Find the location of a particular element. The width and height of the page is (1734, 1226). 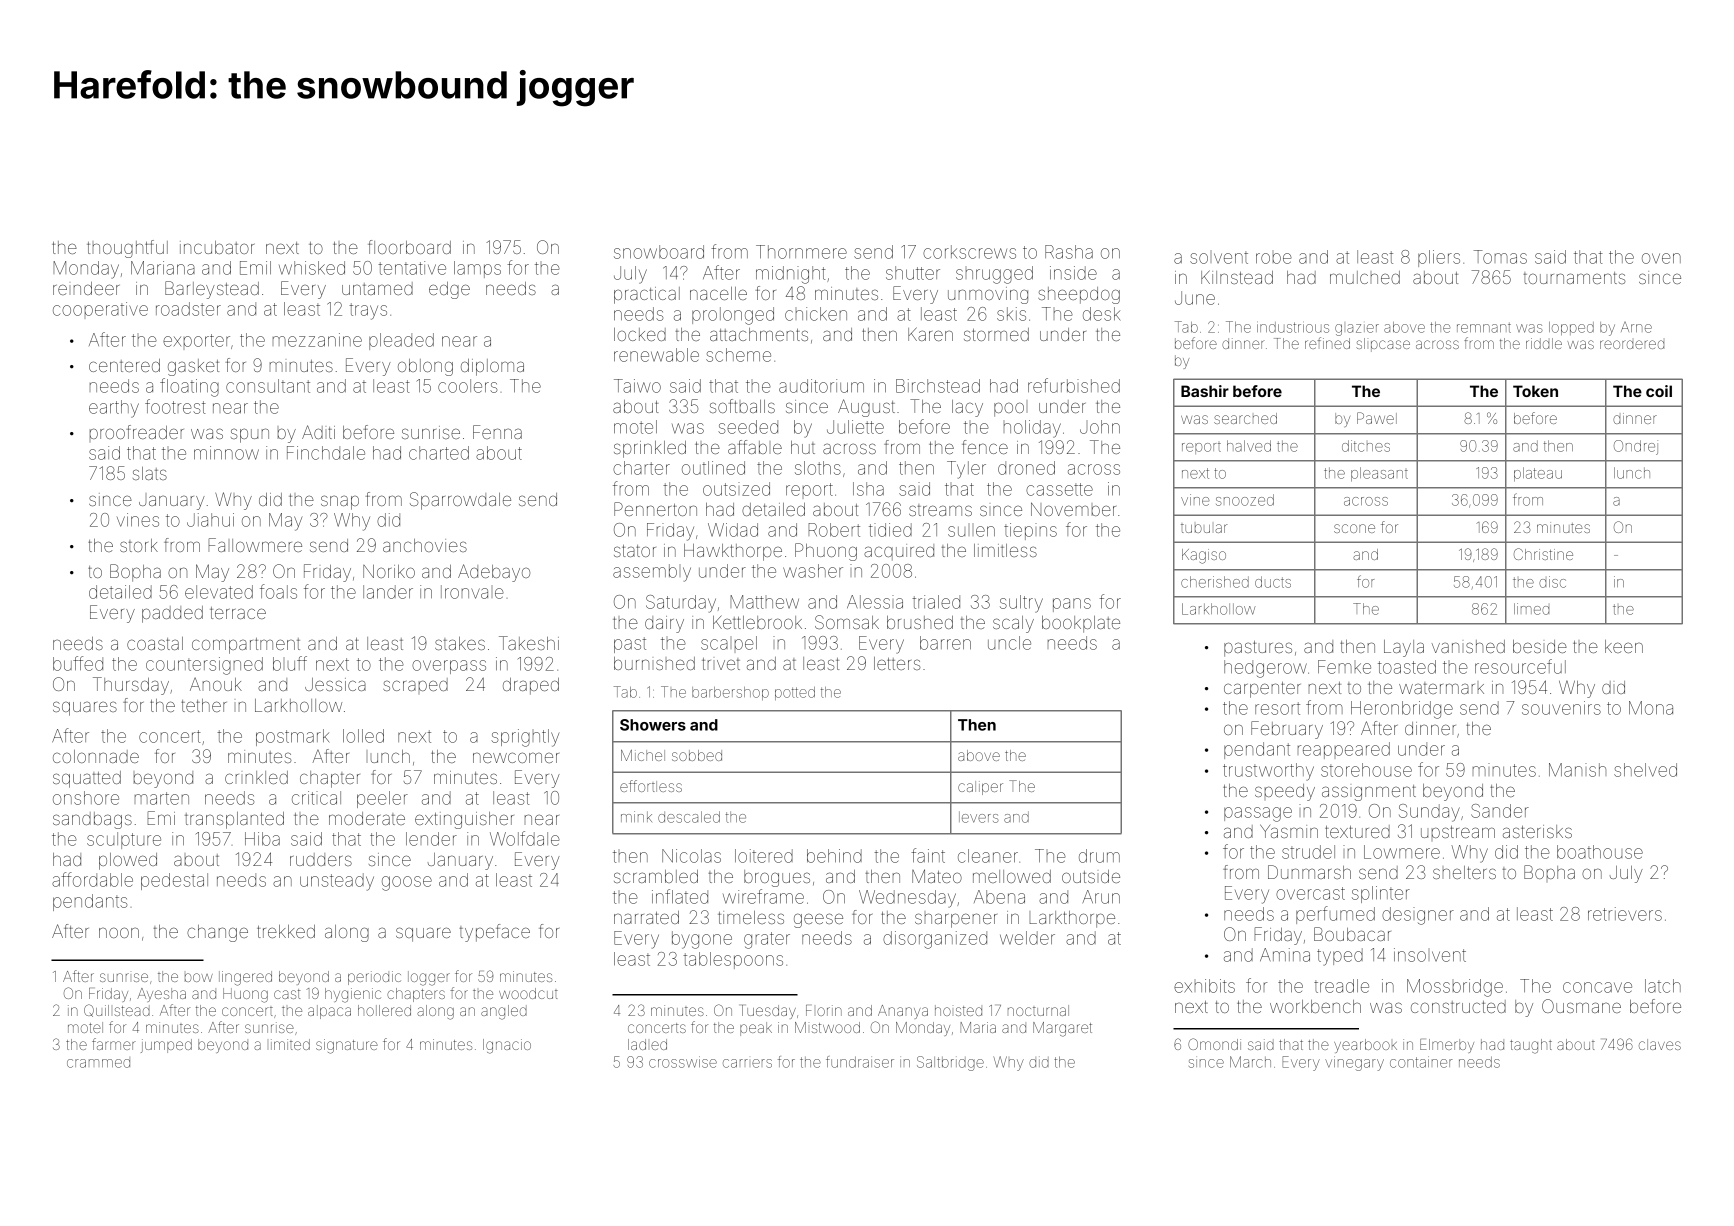

Ondrej is located at coordinates (1636, 447).
